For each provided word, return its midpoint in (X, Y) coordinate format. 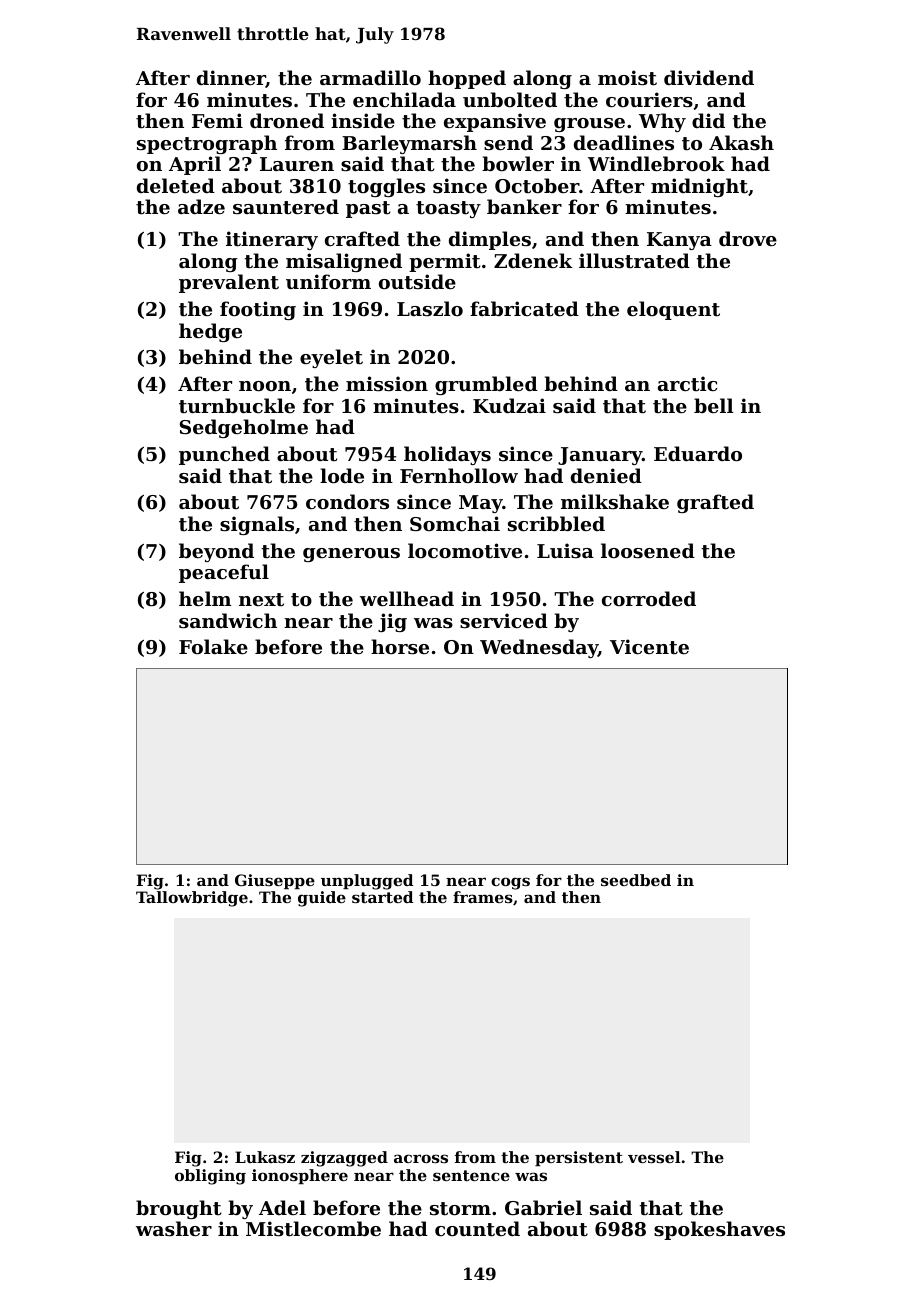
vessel (654, 1157)
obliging (210, 1177)
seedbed (636, 880)
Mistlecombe (313, 1229)
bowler (518, 163)
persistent (579, 1158)
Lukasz (265, 1157)
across (421, 1158)
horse (400, 647)
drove (748, 238)
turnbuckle (237, 406)
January (600, 456)
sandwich (228, 621)
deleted (176, 186)
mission (387, 384)
